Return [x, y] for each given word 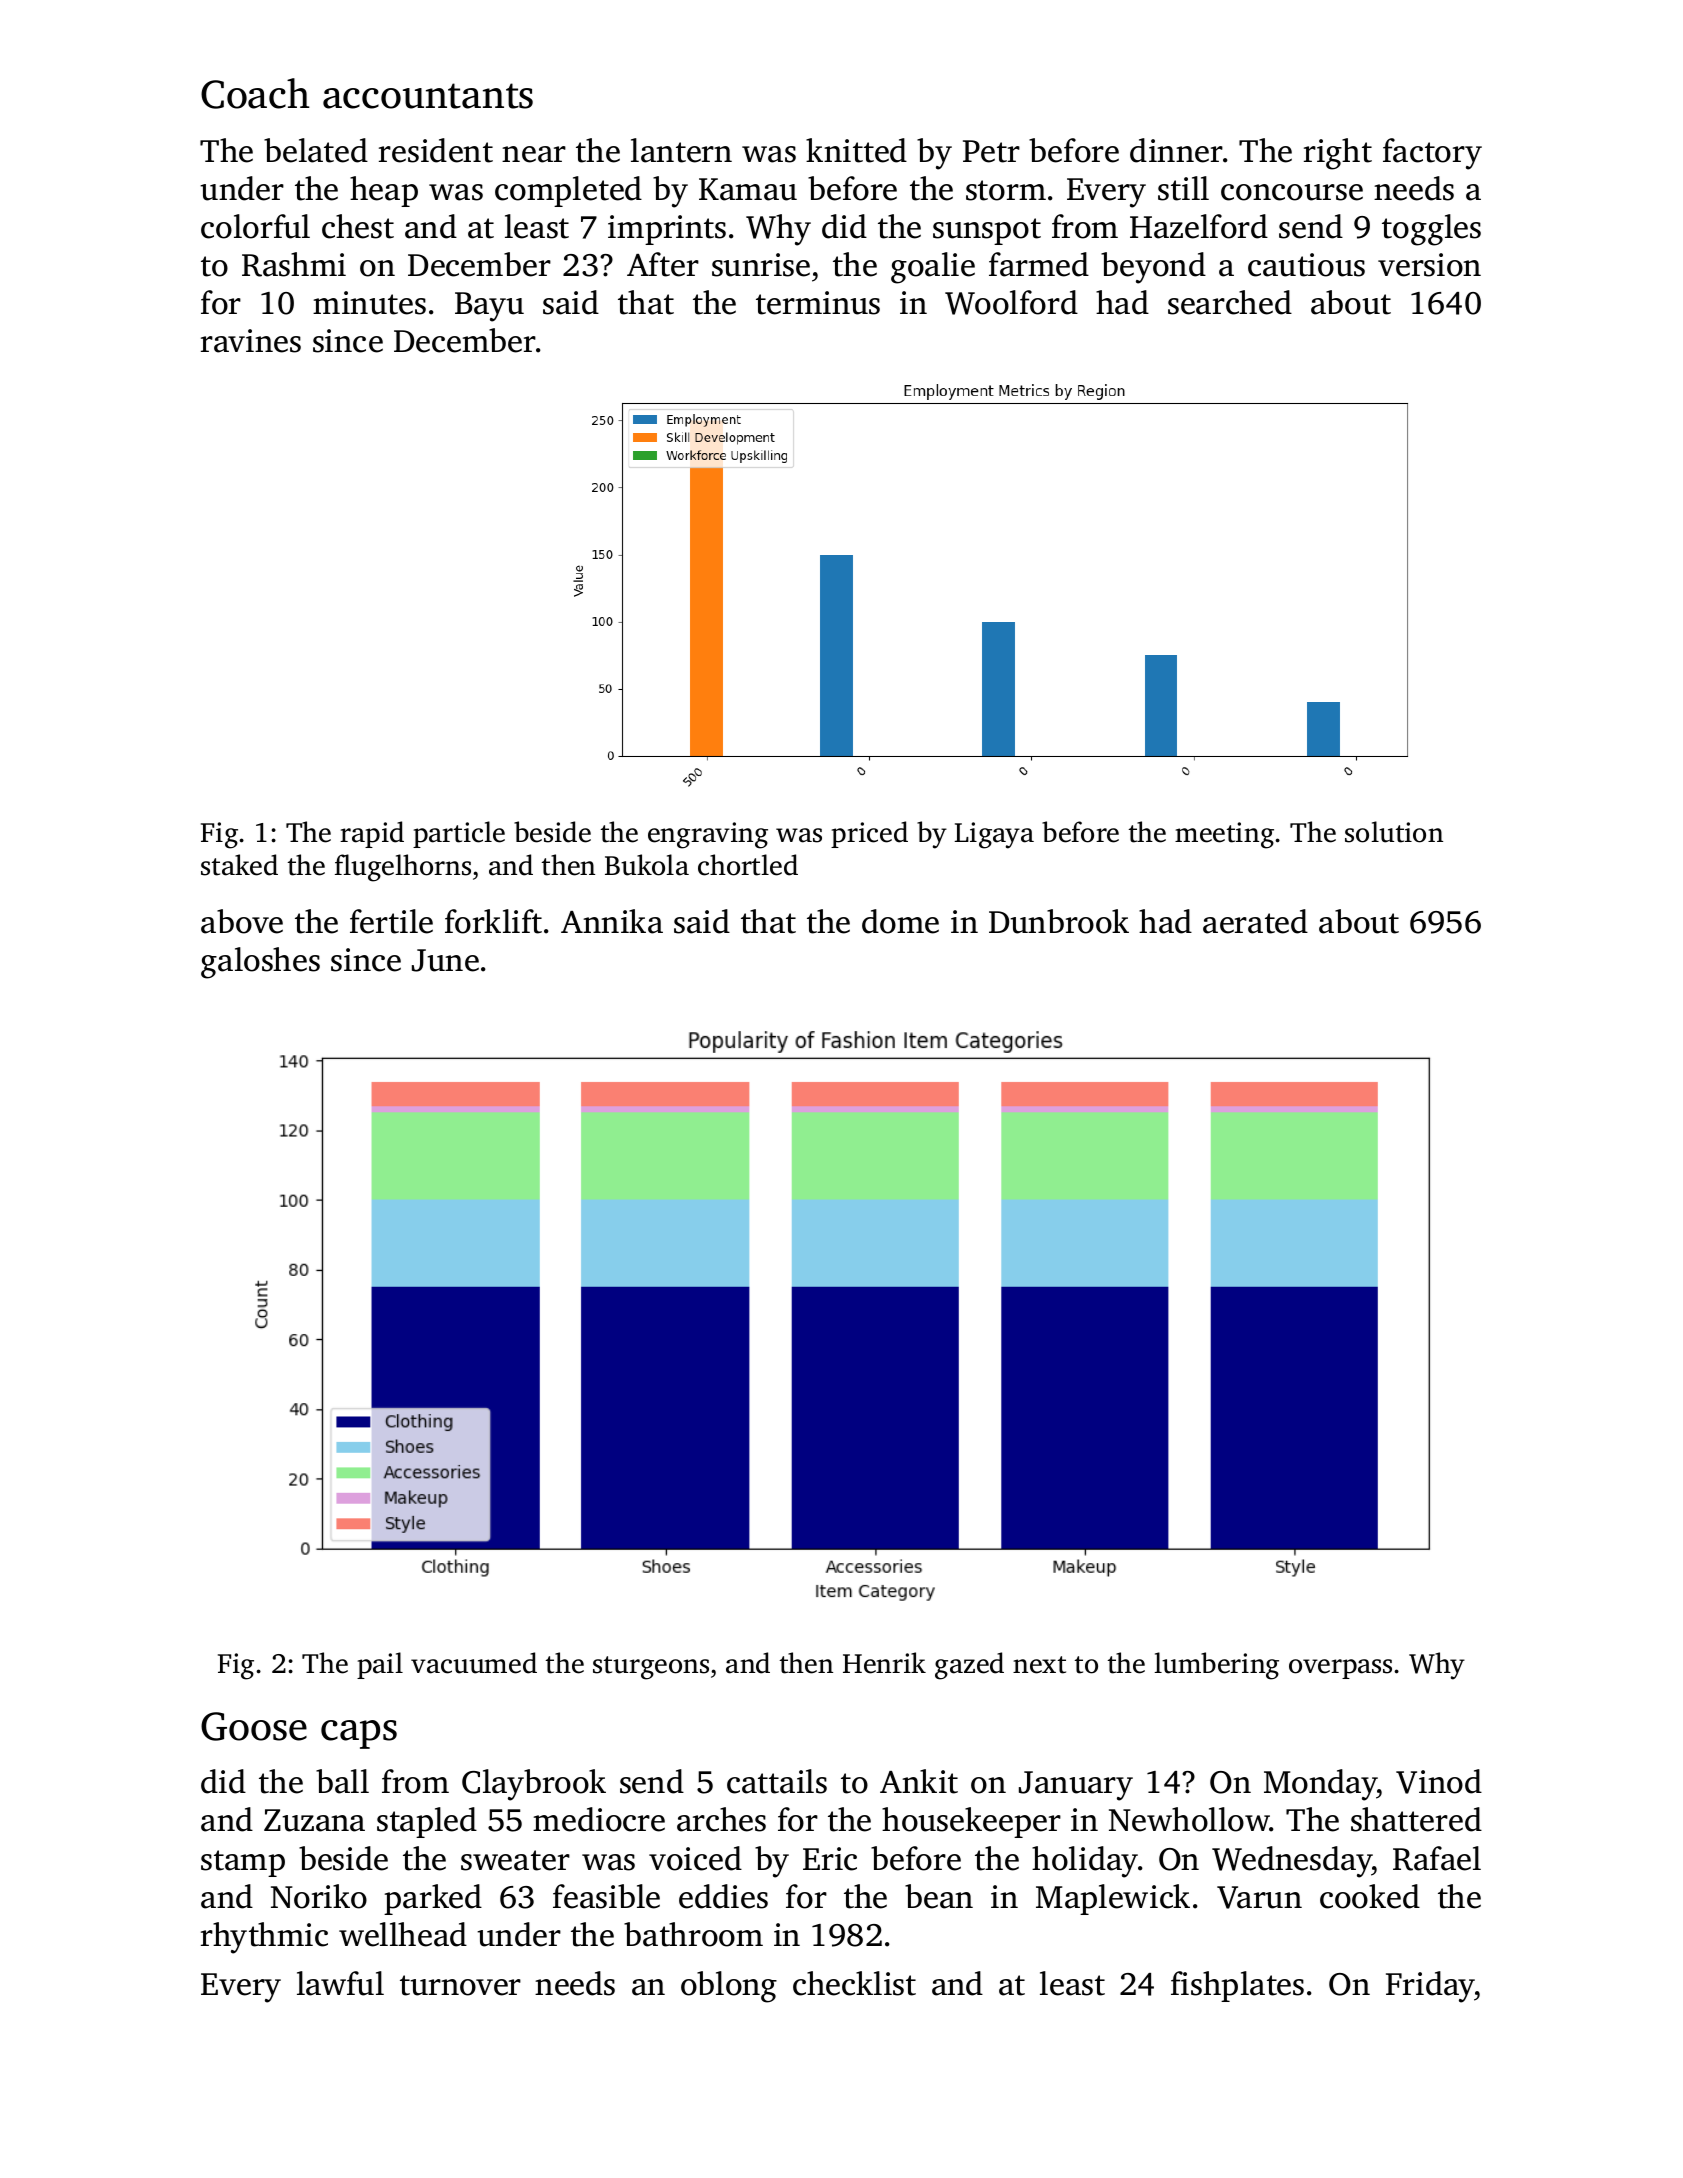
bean [939, 1896]
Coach [255, 93]
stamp [243, 1863]
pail [380, 1665]
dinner [1176, 150]
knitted [856, 150]
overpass [1340, 1669]
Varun [1259, 1897]
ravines [251, 341]
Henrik [884, 1663]
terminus [818, 303]
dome [900, 921]
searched [1230, 302]
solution [1394, 832]
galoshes [260, 963]
